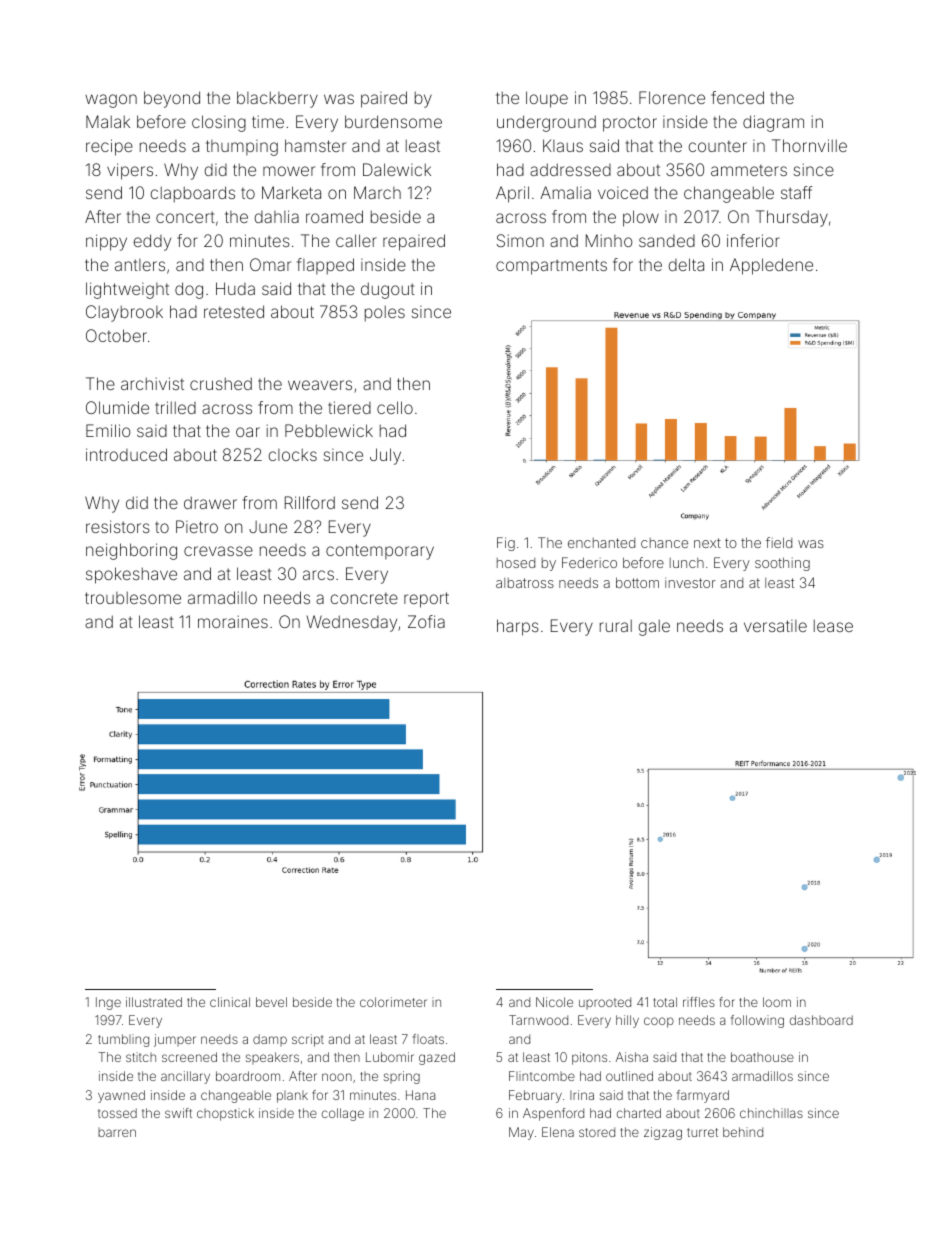 The image size is (952, 1233). What do you see at coordinates (130, 171) in the image?
I see `vipers` at bounding box center [130, 171].
